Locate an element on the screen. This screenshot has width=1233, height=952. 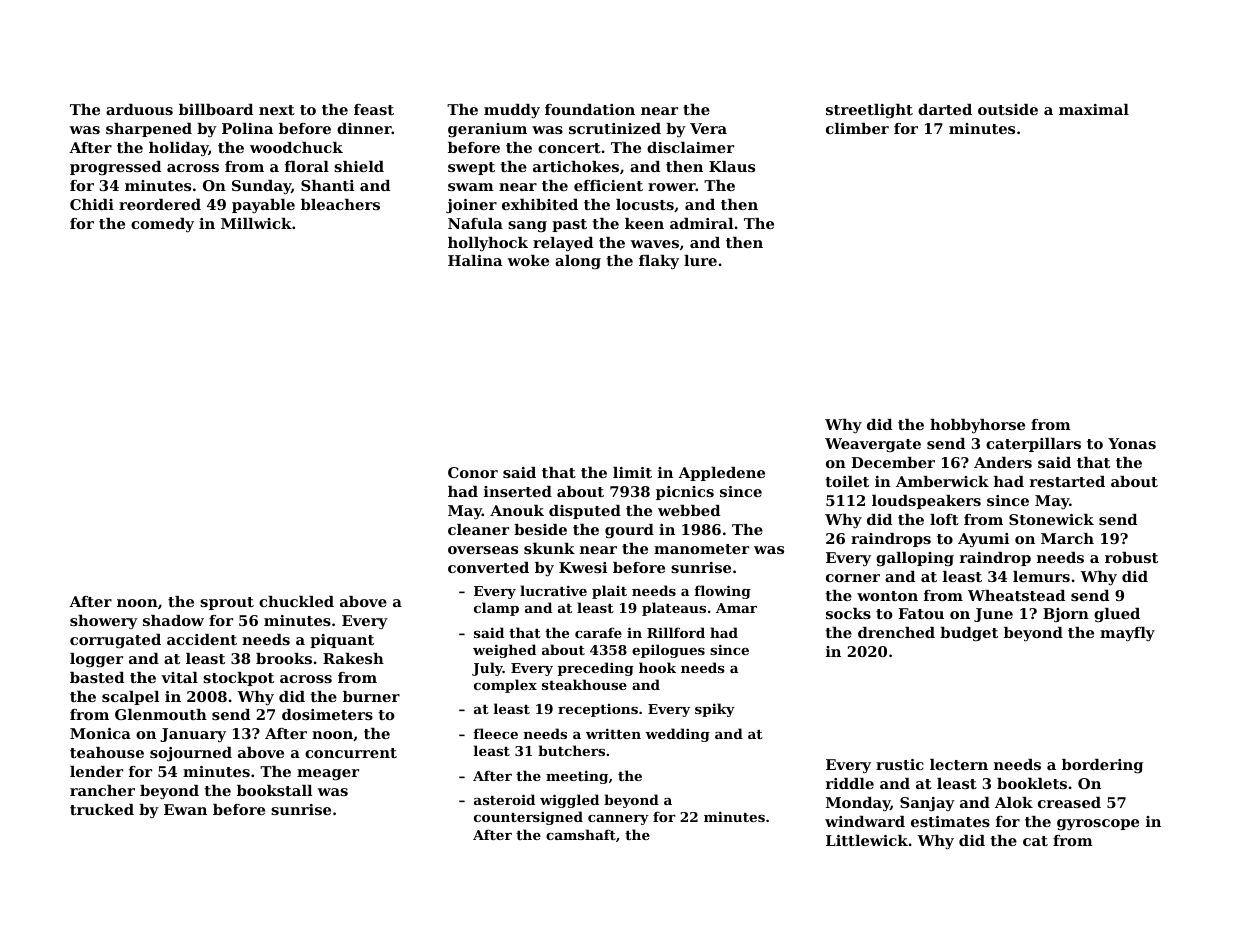
darted is located at coordinates (945, 109).
